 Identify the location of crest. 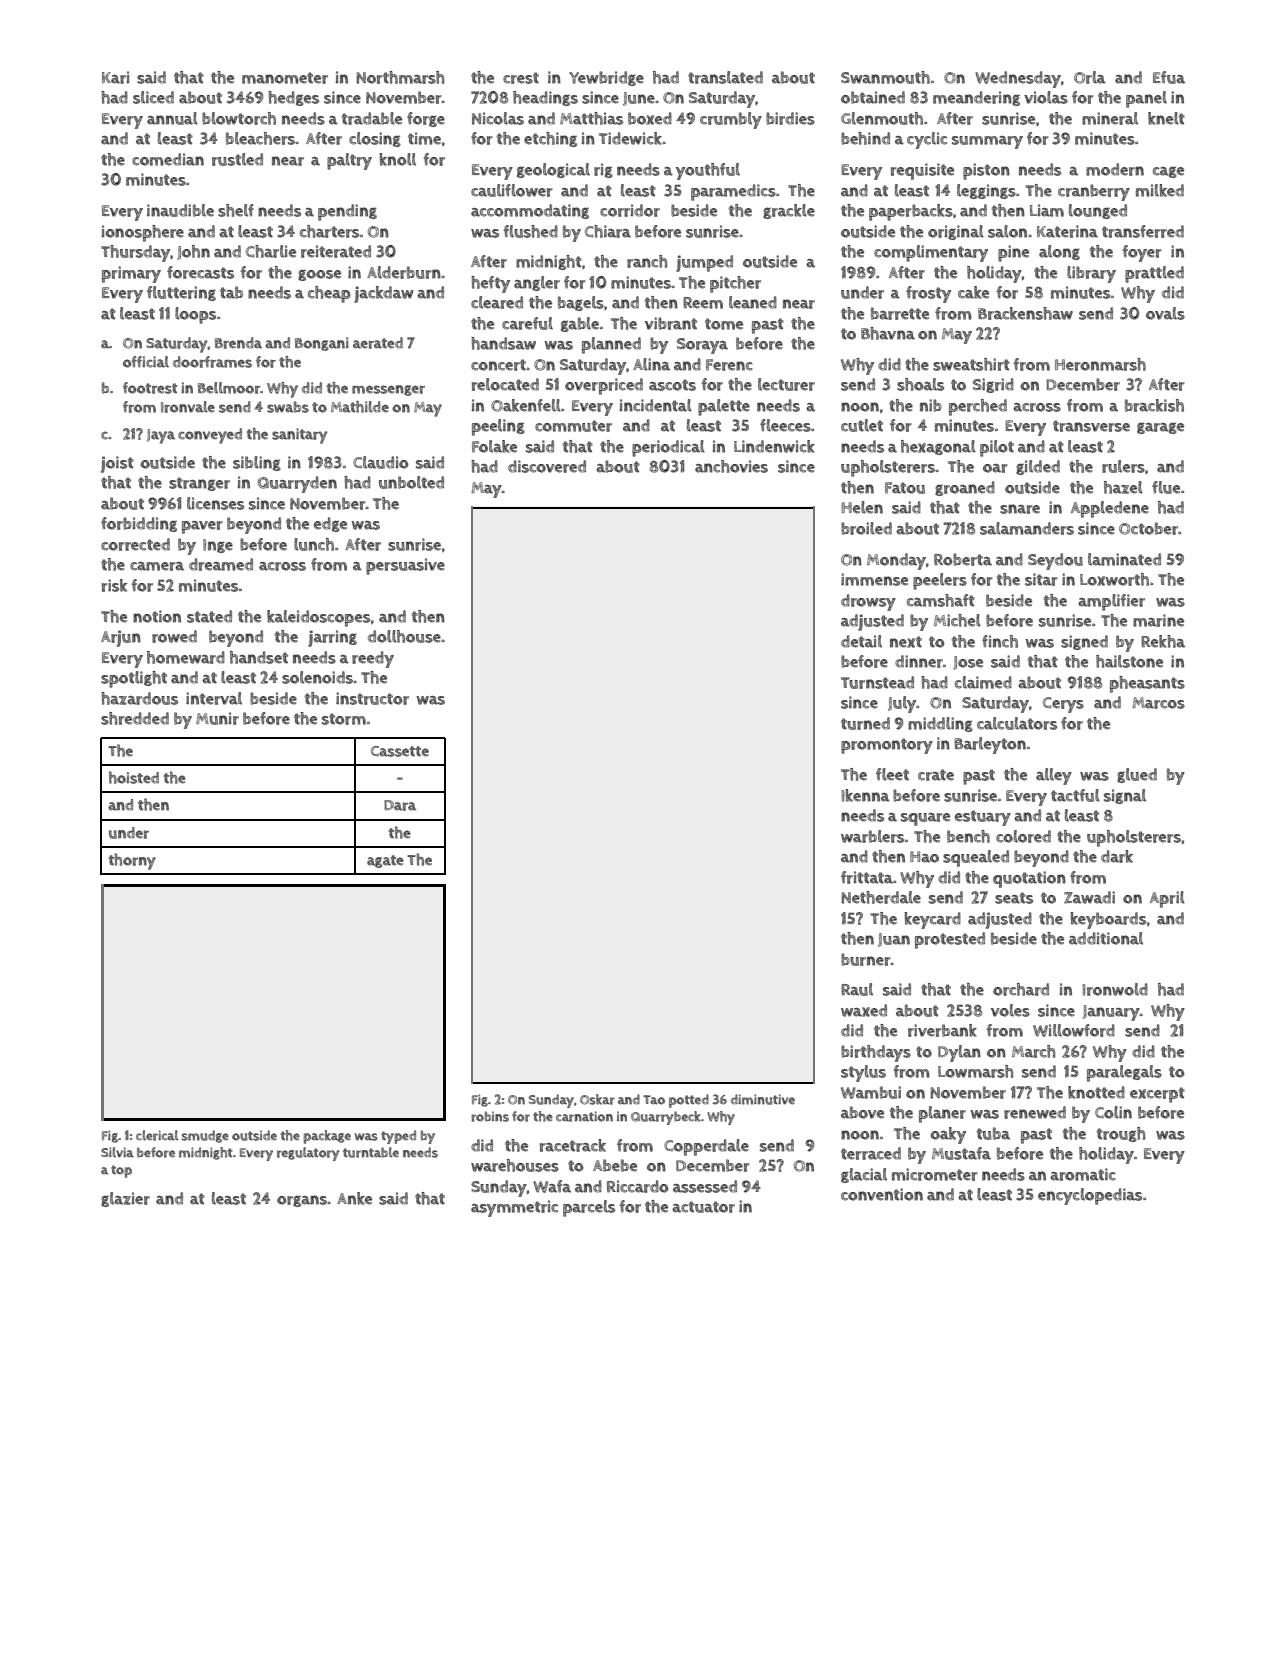
(521, 78).
